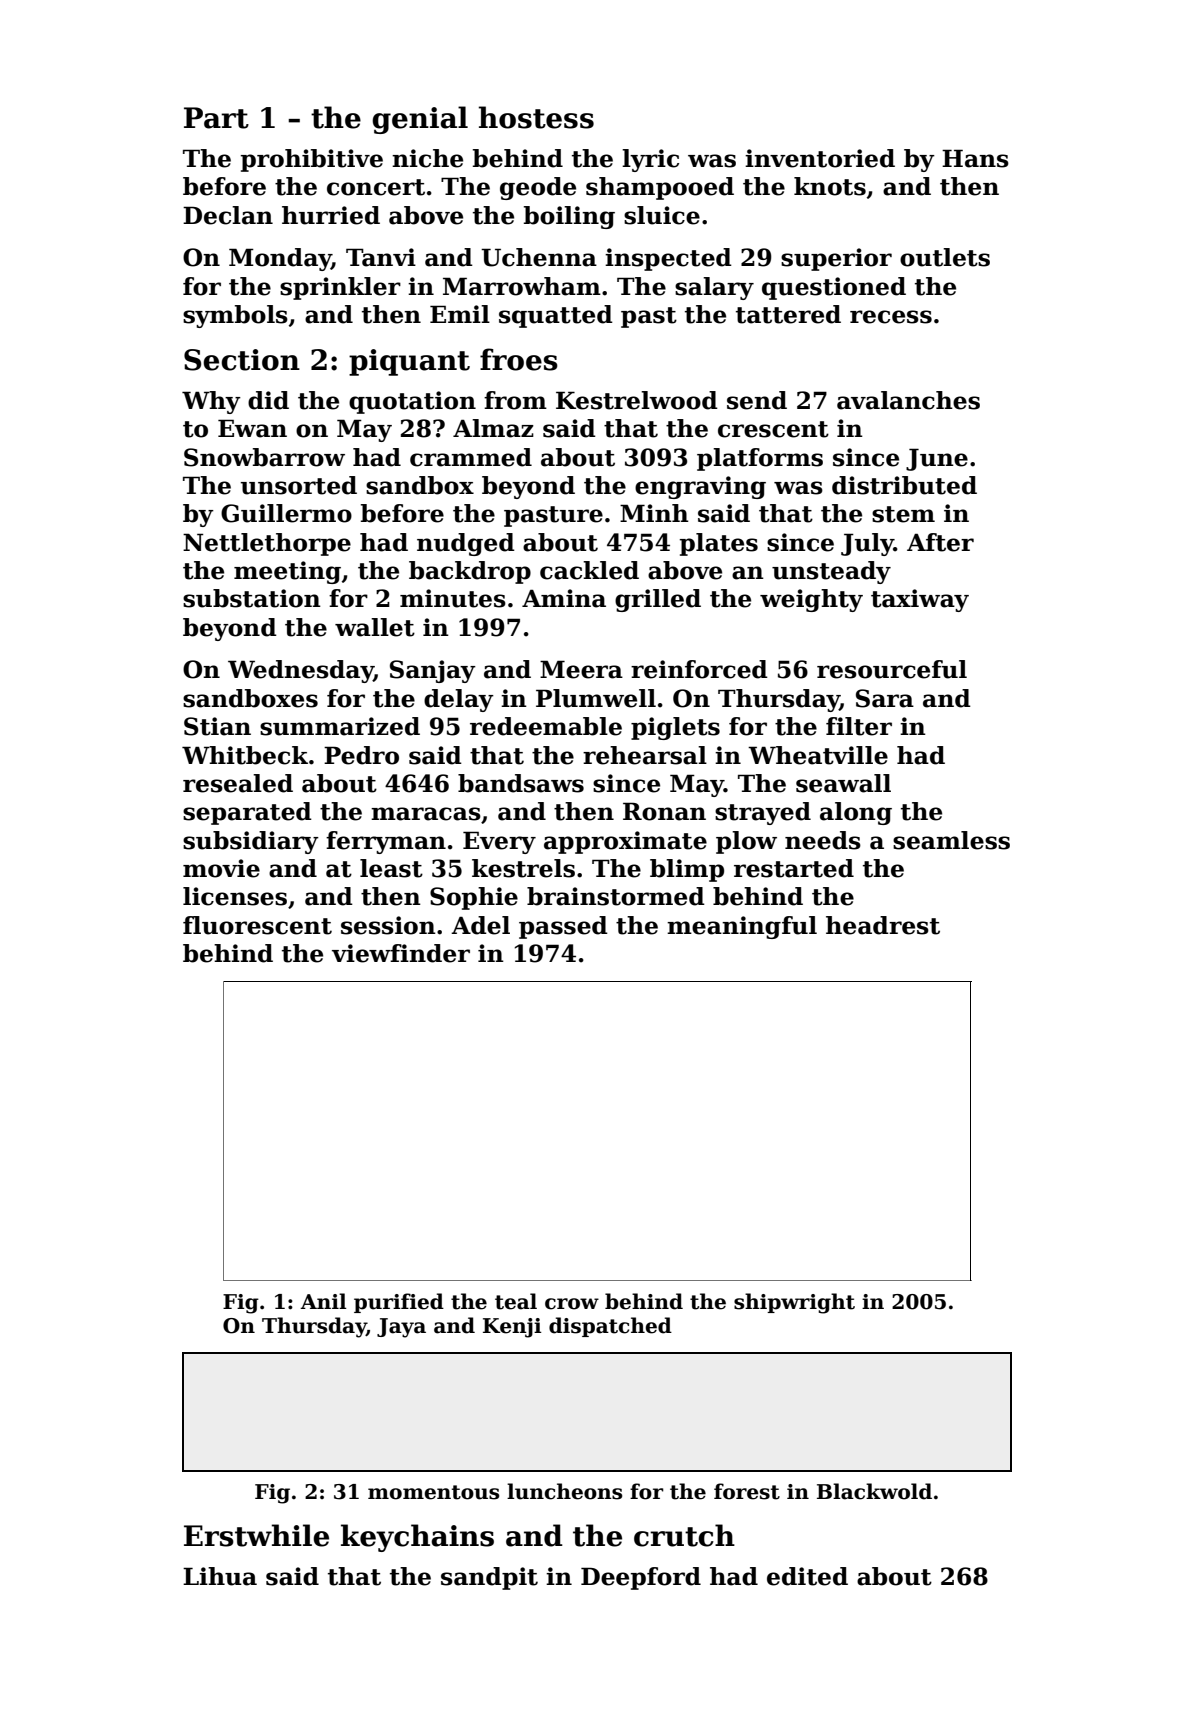 The height and width of the screenshot is (1730, 1194). What do you see at coordinates (489, 1578) in the screenshot?
I see `sandpit` at bounding box center [489, 1578].
